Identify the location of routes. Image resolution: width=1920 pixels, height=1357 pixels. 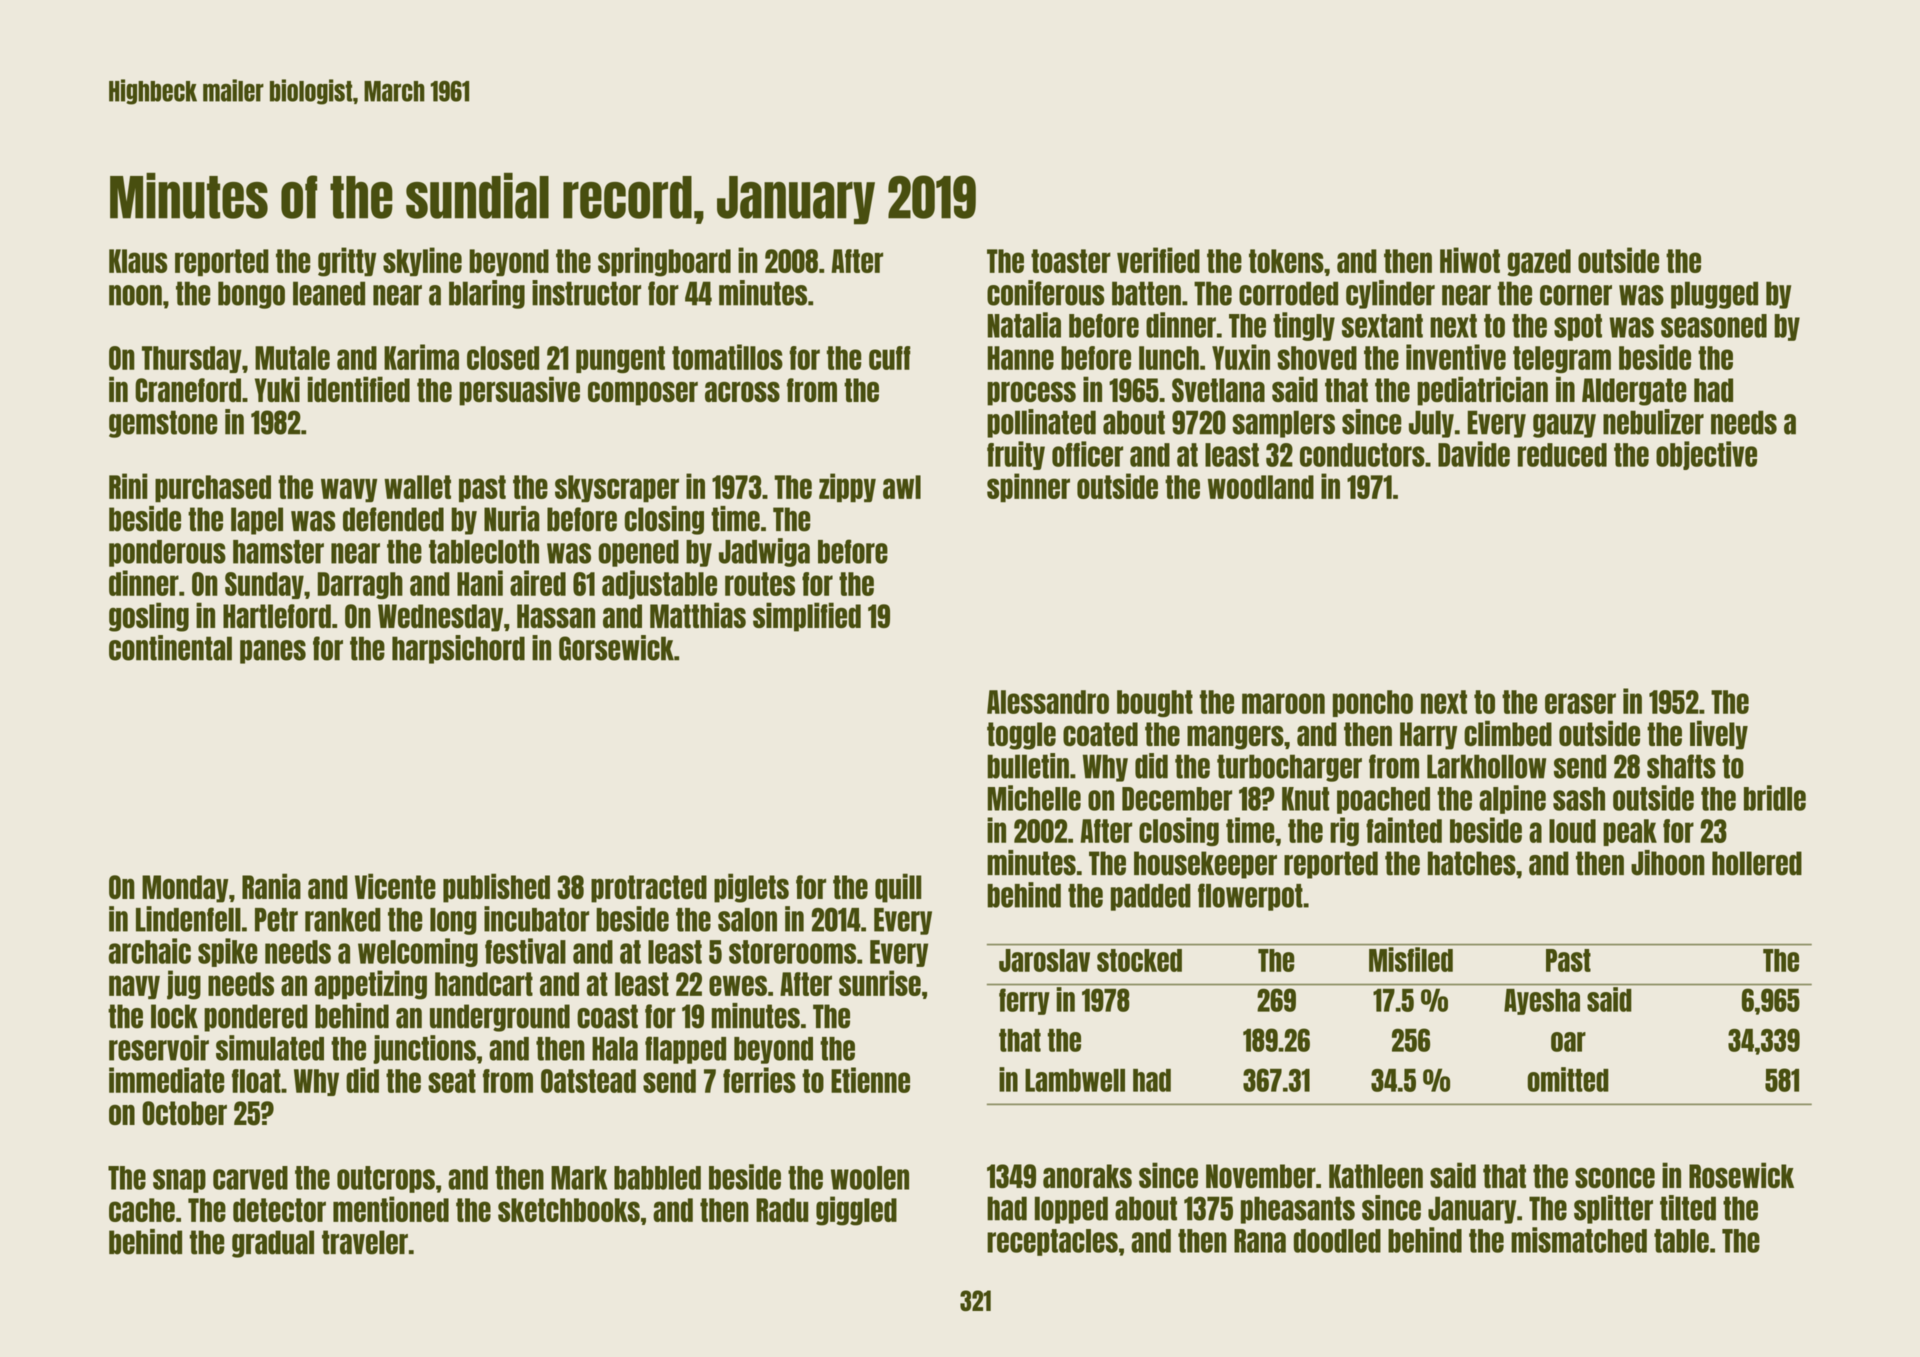
(760, 584).
